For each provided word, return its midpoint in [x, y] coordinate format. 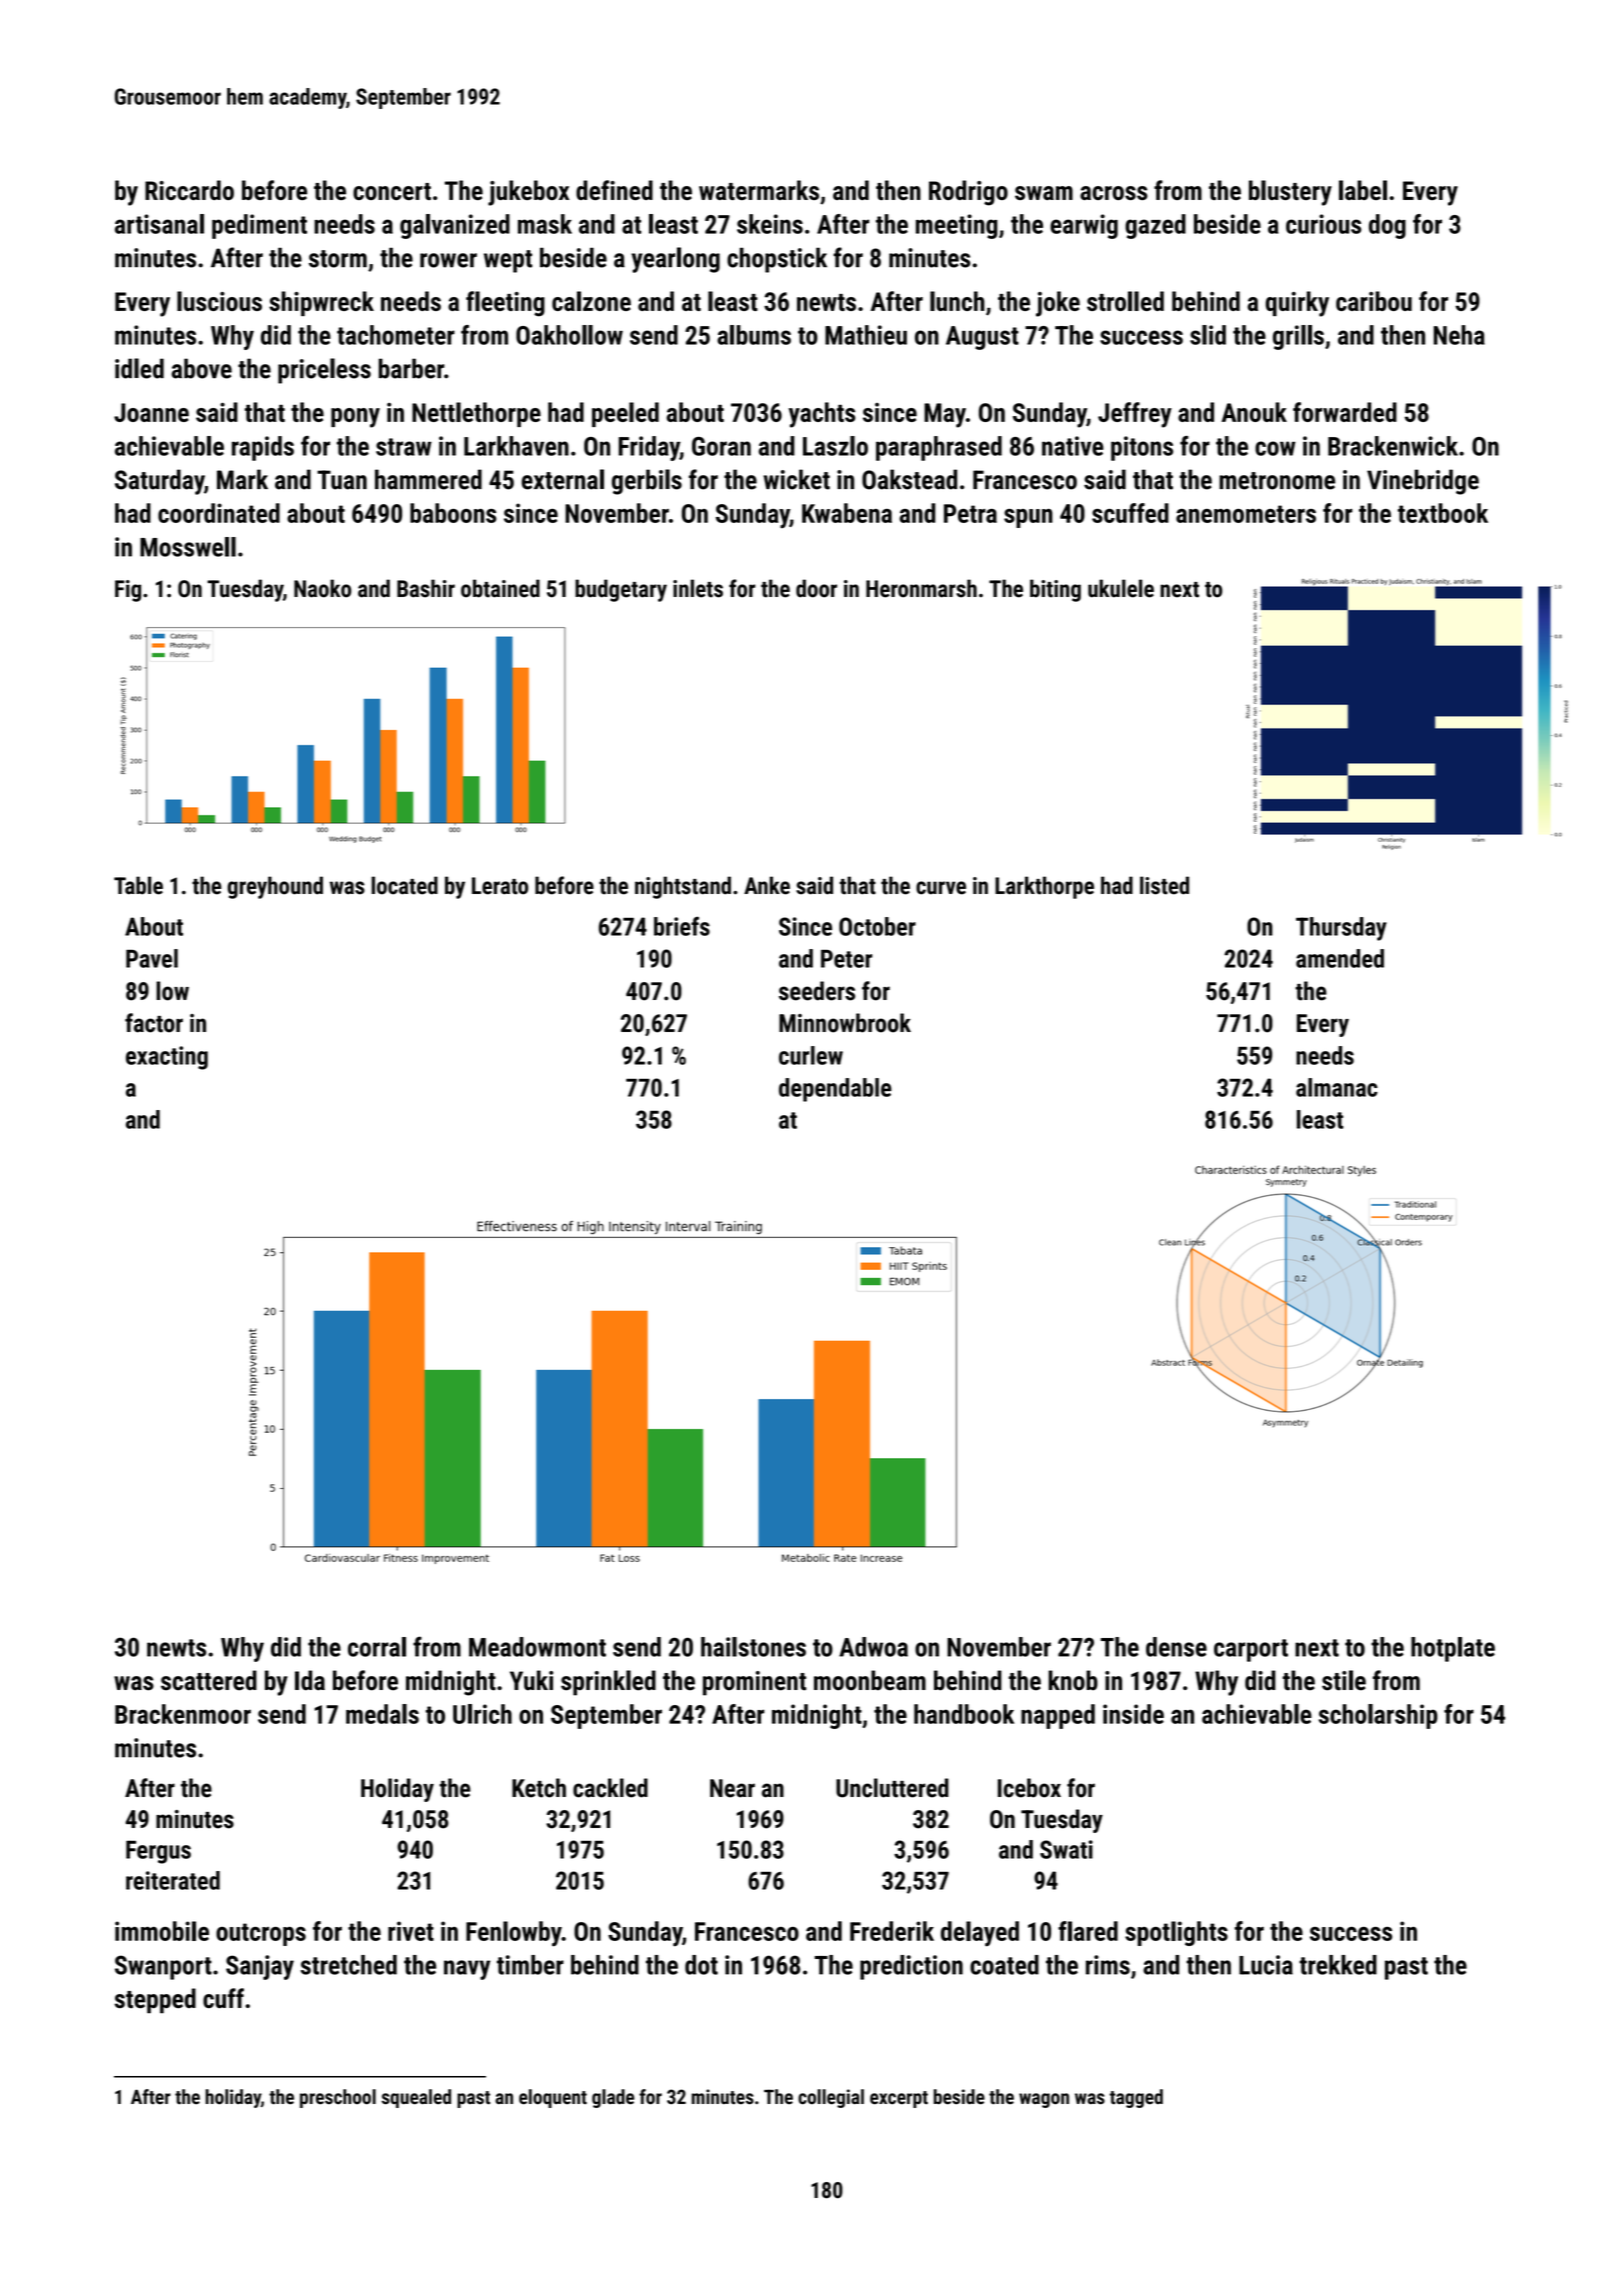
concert [392, 191]
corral [377, 1647]
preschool [338, 2098]
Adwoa [873, 1647]
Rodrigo [968, 193]
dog [1387, 226]
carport [1251, 1650]
